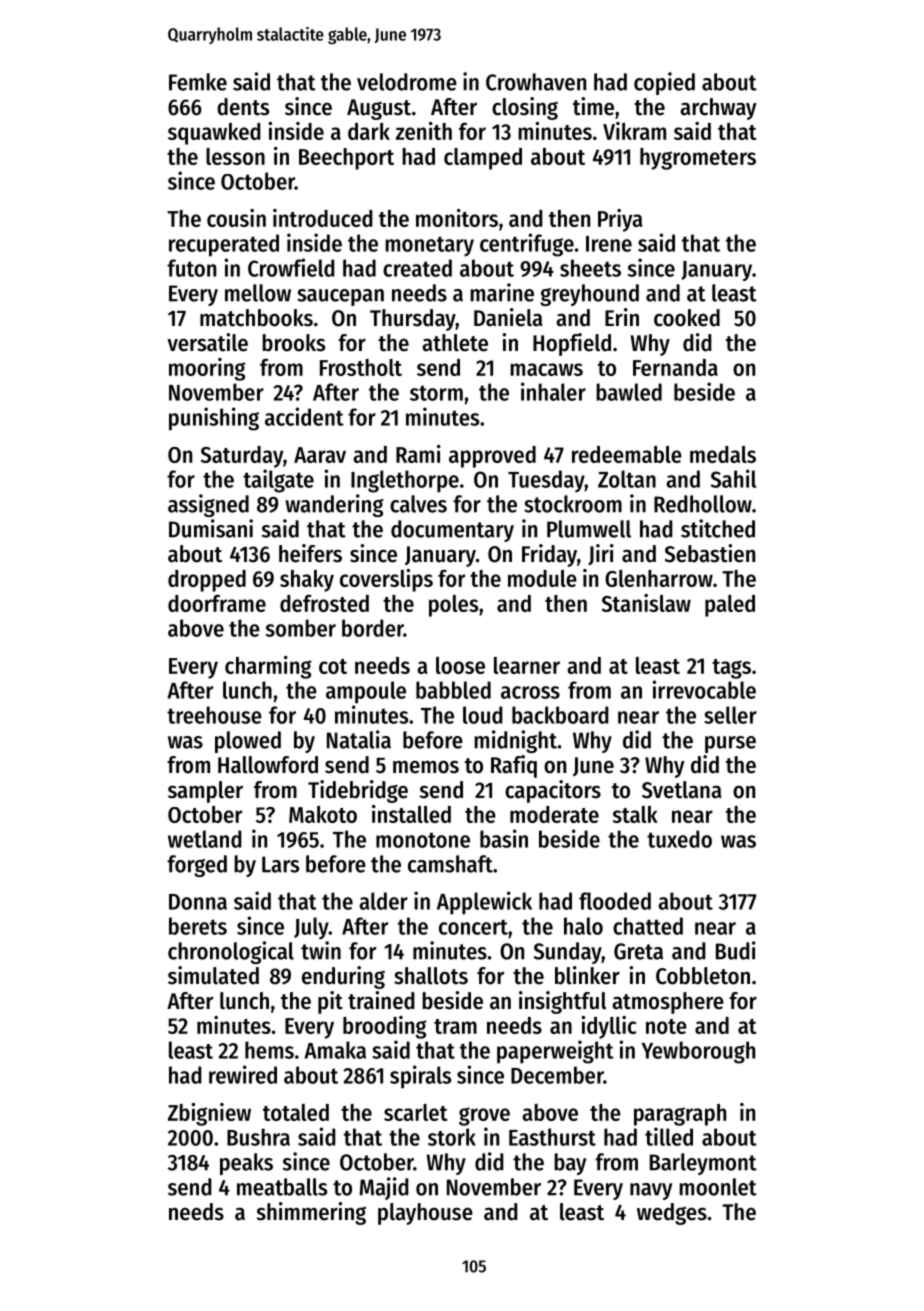 This image has width=924, height=1311. I want to click on Femke, so click(198, 82).
